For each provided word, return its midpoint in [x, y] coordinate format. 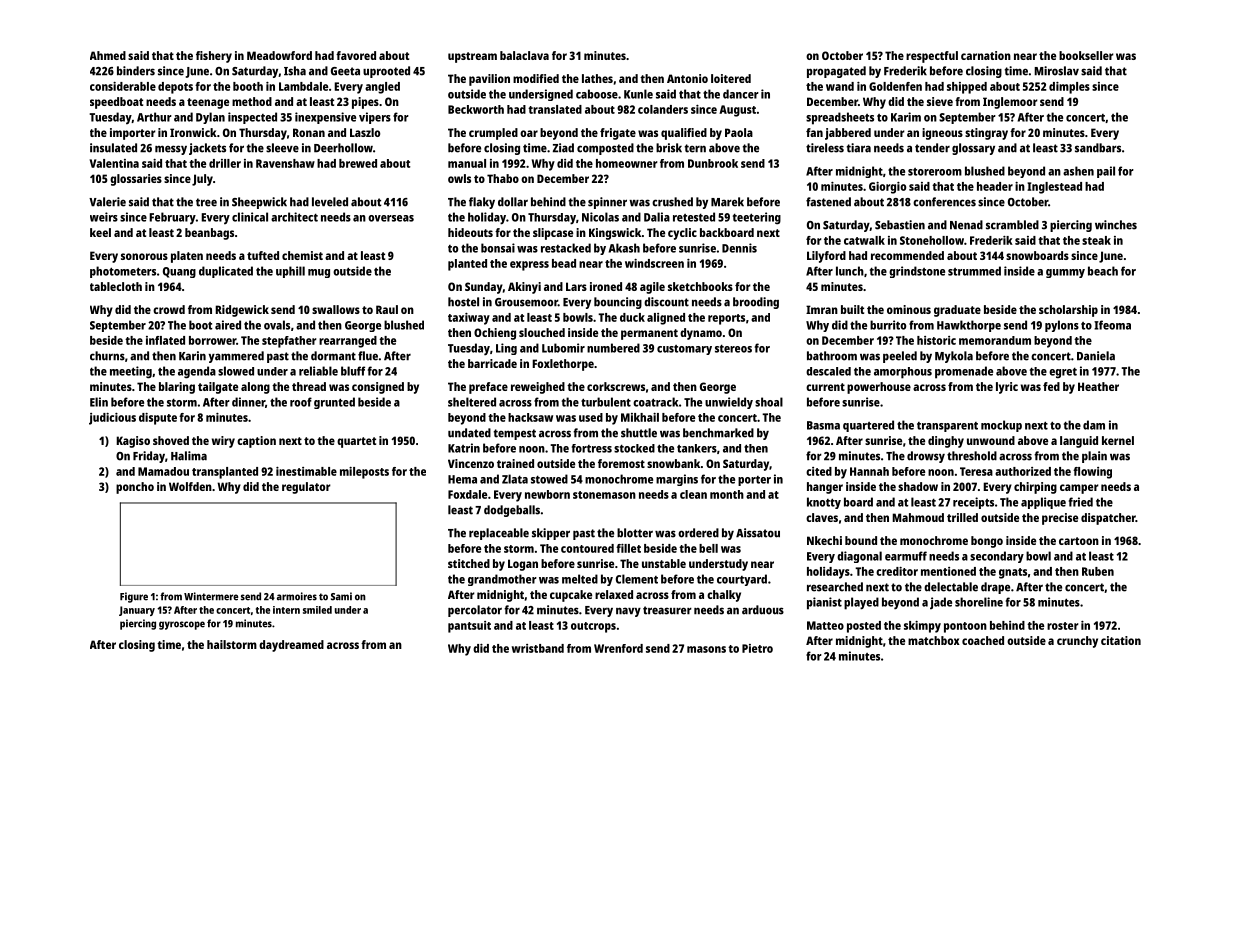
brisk [669, 148]
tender [932, 148]
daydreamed [291, 646]
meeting [131, 372]
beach [1103, 271]
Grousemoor [526, 302]
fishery [214, 57]
